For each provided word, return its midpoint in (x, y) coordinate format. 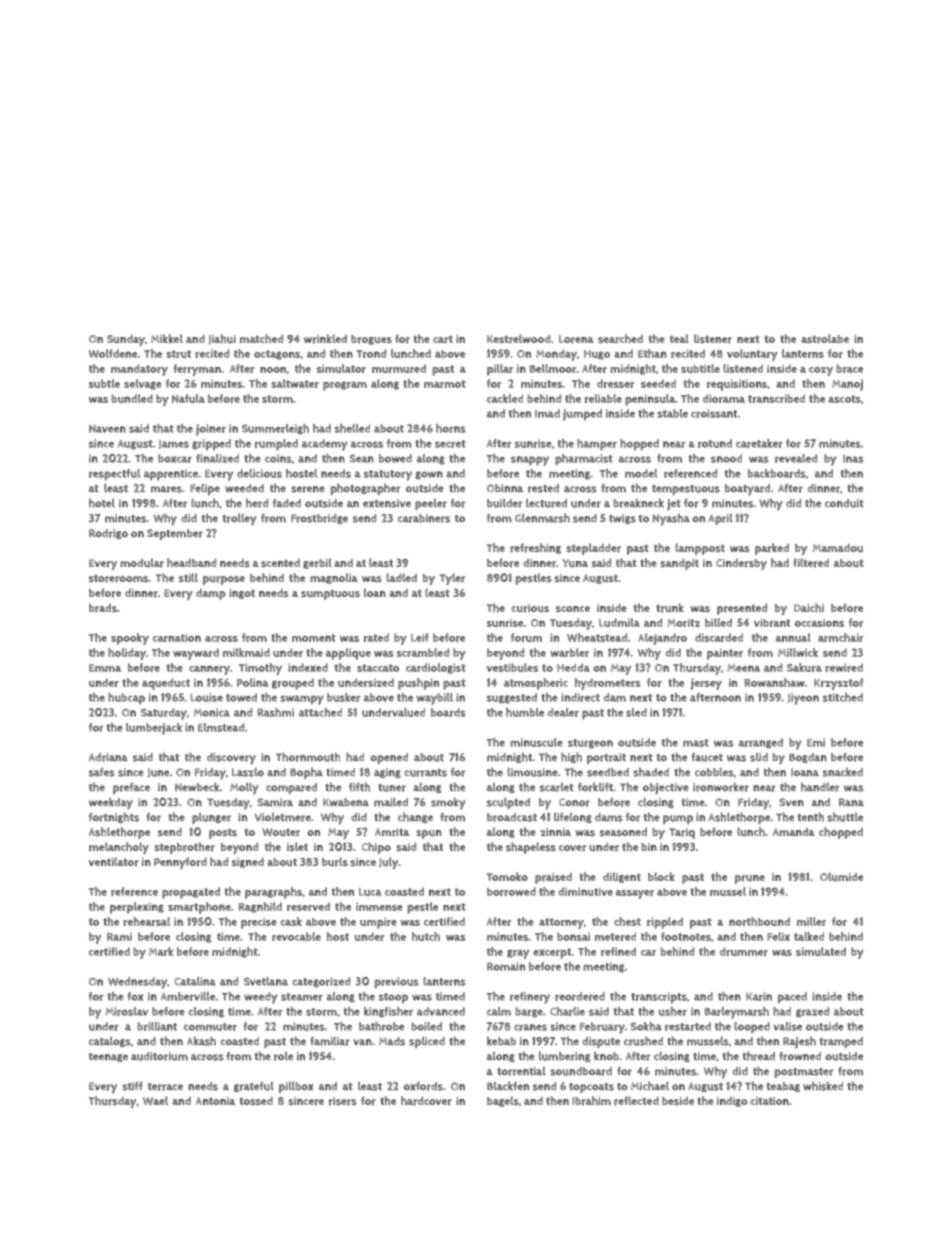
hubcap (126, 699)
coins (278, 458)
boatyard (747, 490)
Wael (155, 1100)
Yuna (575, 563)
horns (451, 428)
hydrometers (608, 684)
